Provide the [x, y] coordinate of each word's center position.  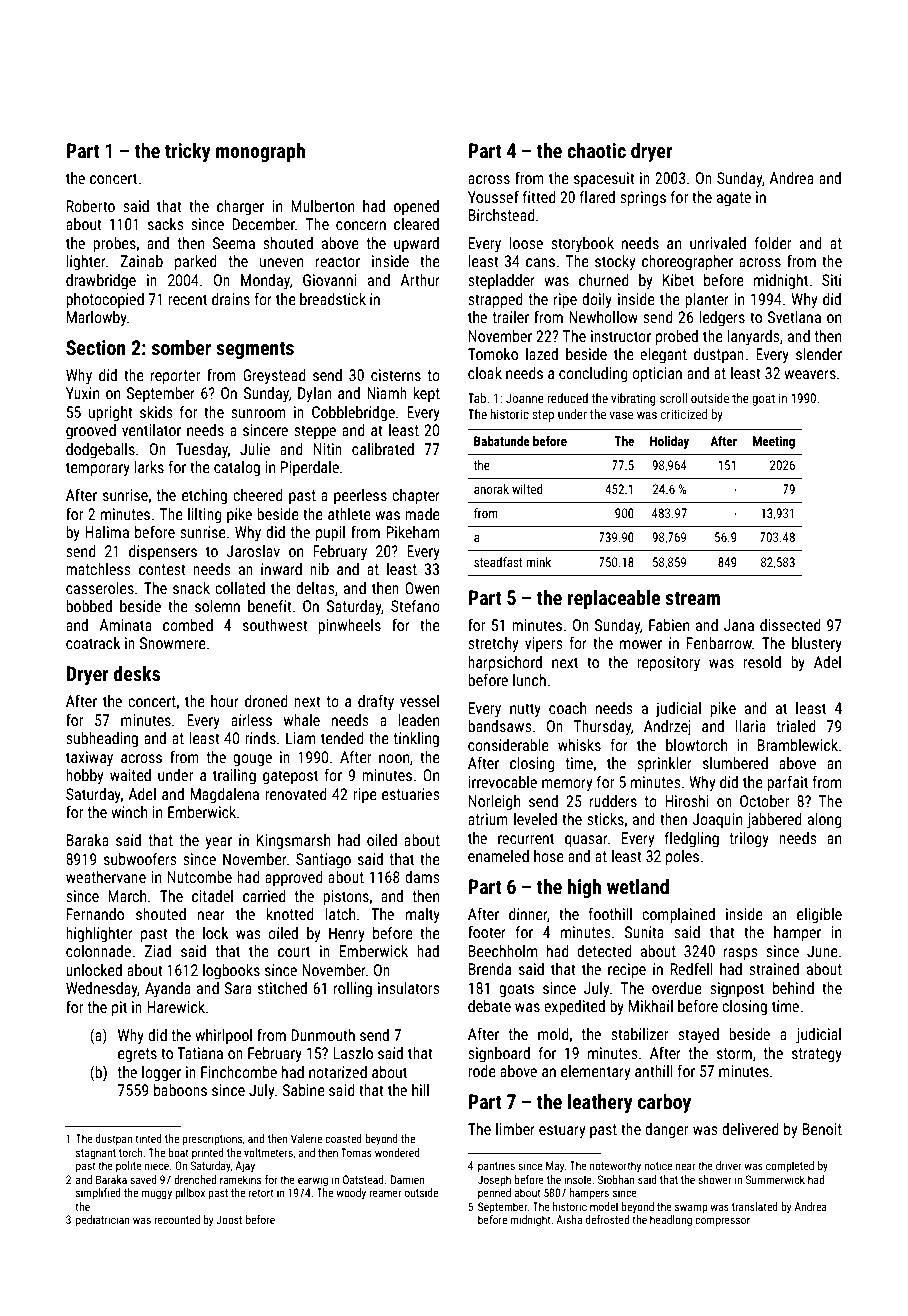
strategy [817, 1055]
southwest [275, 625]
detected [604, 951]
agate [734, 199]
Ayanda [168, 989]
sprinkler [664, 765]
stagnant [96, 1154]
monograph [260, 152]
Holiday [669, 442]
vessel [419, 701]
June [822, 951]
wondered [397, 1152]
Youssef [493, 197]
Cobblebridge [353, 413]
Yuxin [82, 393]
